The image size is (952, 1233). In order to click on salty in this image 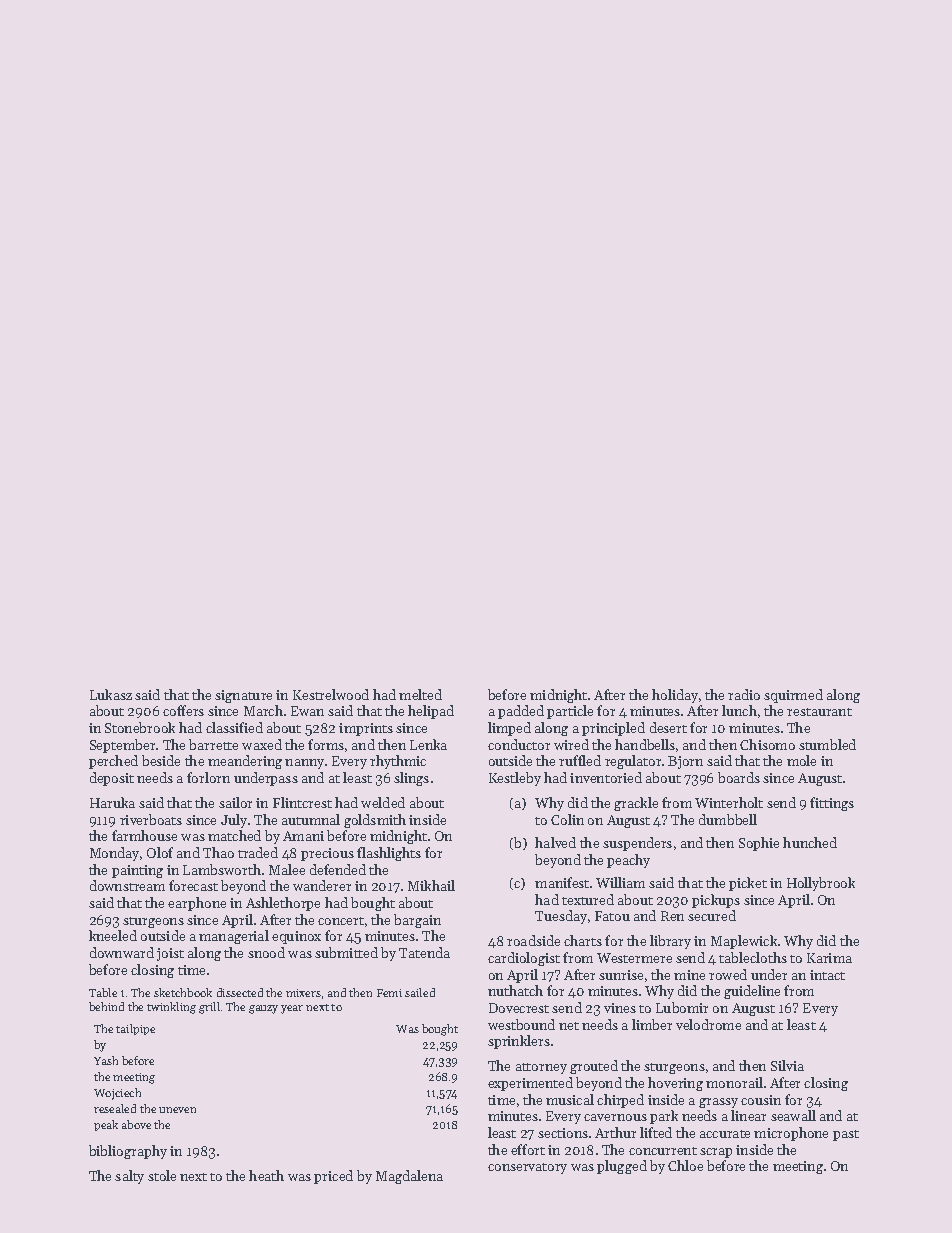, I will do `click(129, 1177)`.
